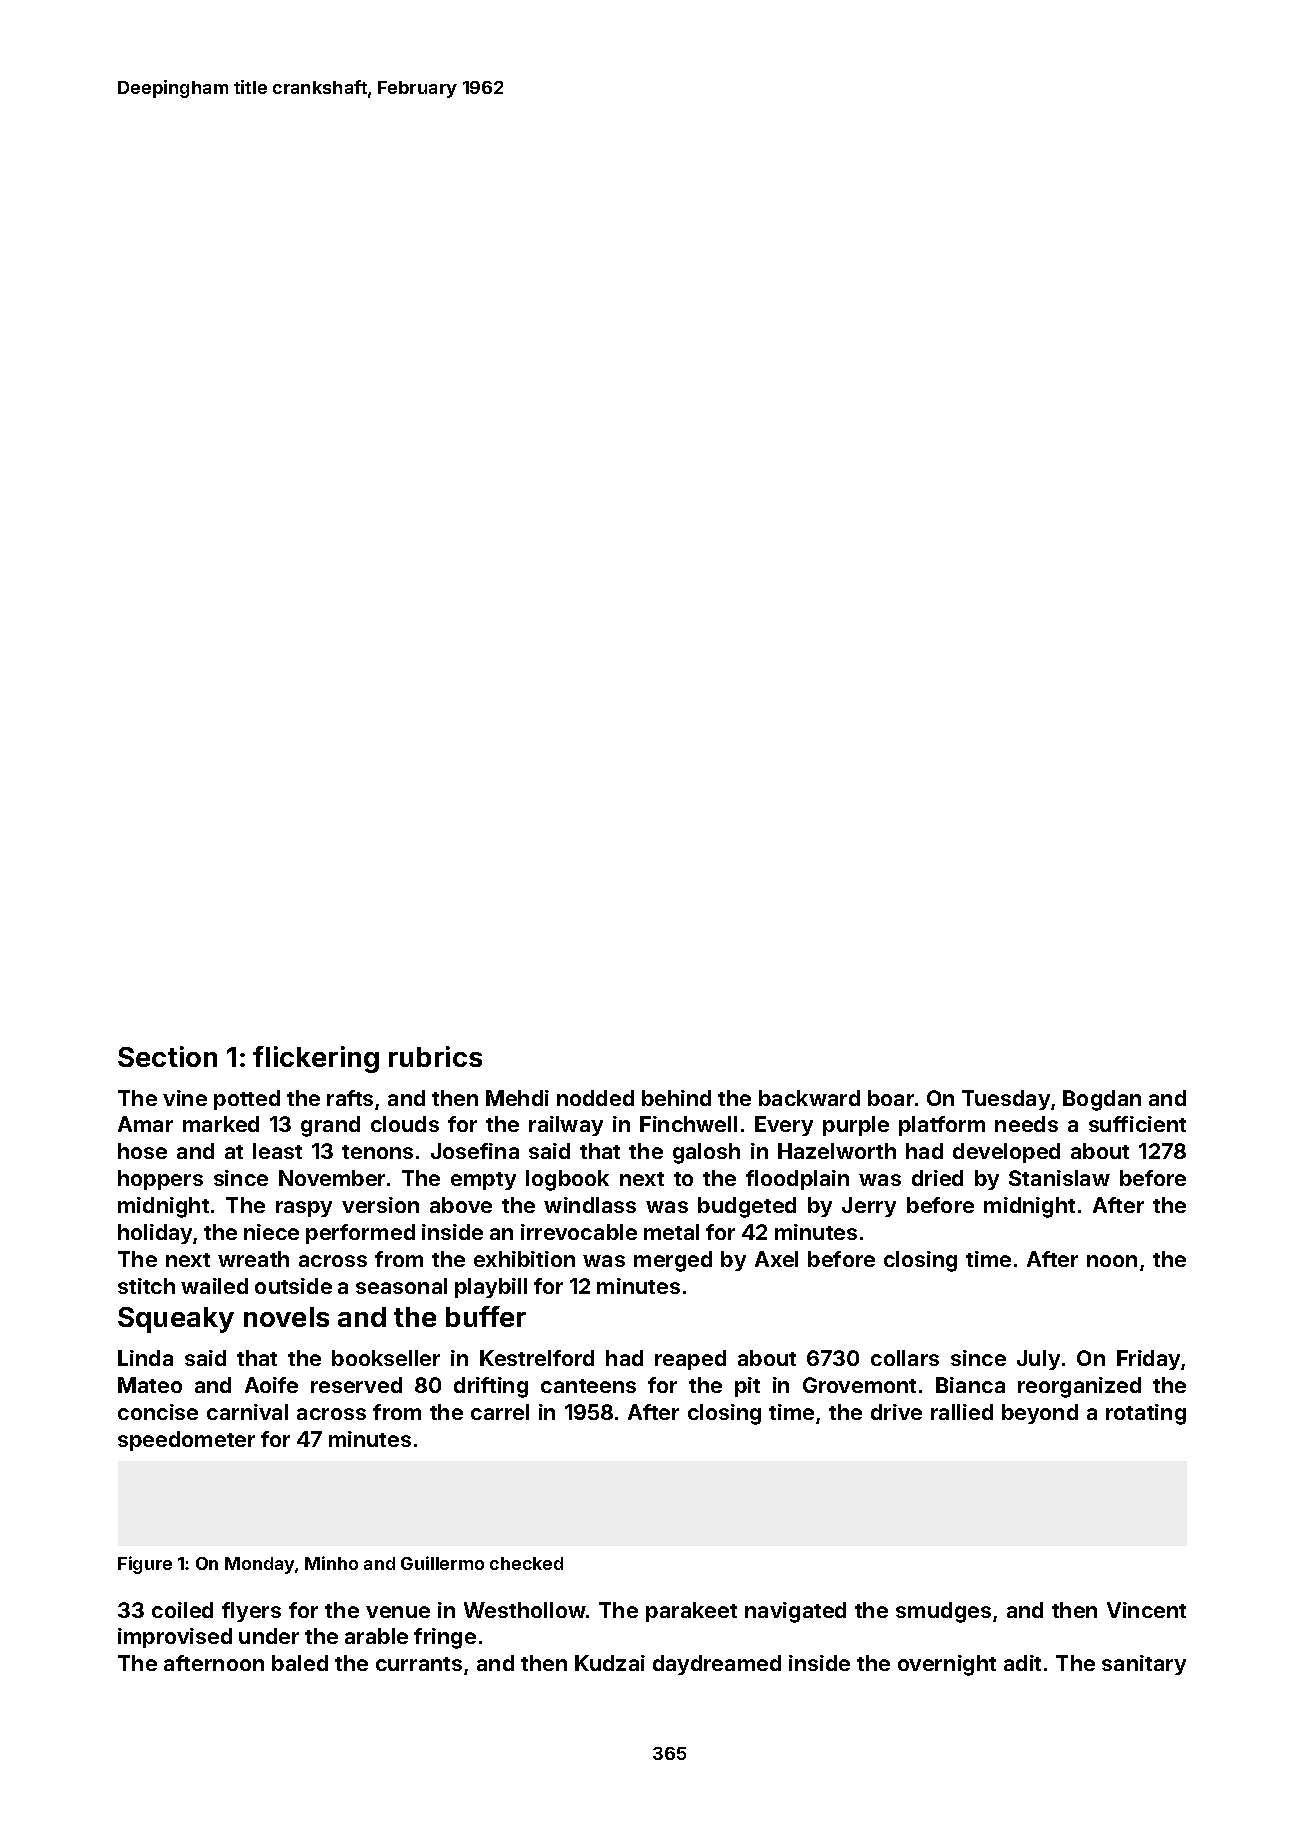  I want to click on windlass, so click(590, 1205).
